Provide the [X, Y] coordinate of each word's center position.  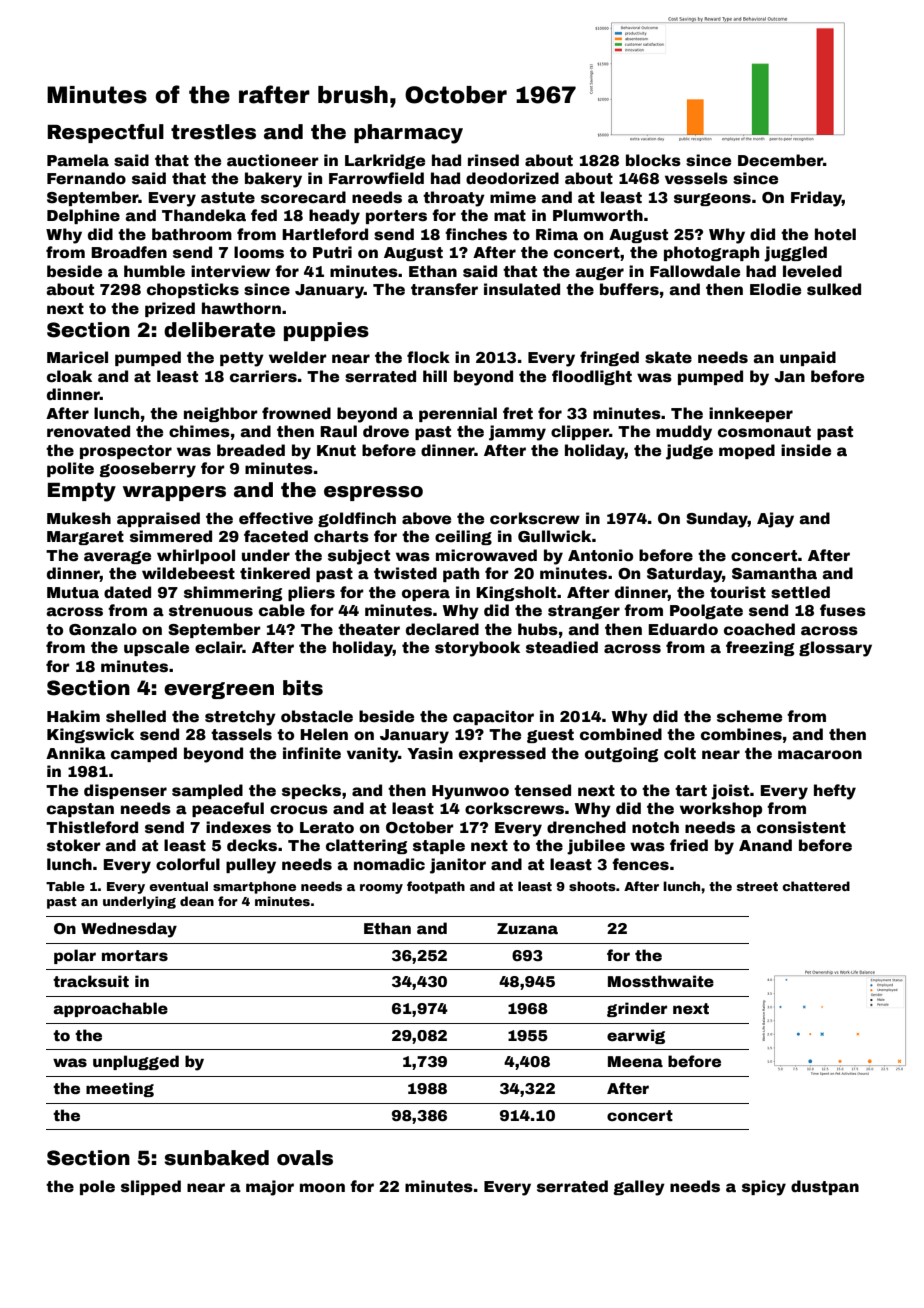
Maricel [77, 357]
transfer [444, 289]
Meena [635, 1061]
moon [322, 1188]
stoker [74, 845]
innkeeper [751, 414]
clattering [366, 846]
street [757, 886]
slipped [151, 1187]
